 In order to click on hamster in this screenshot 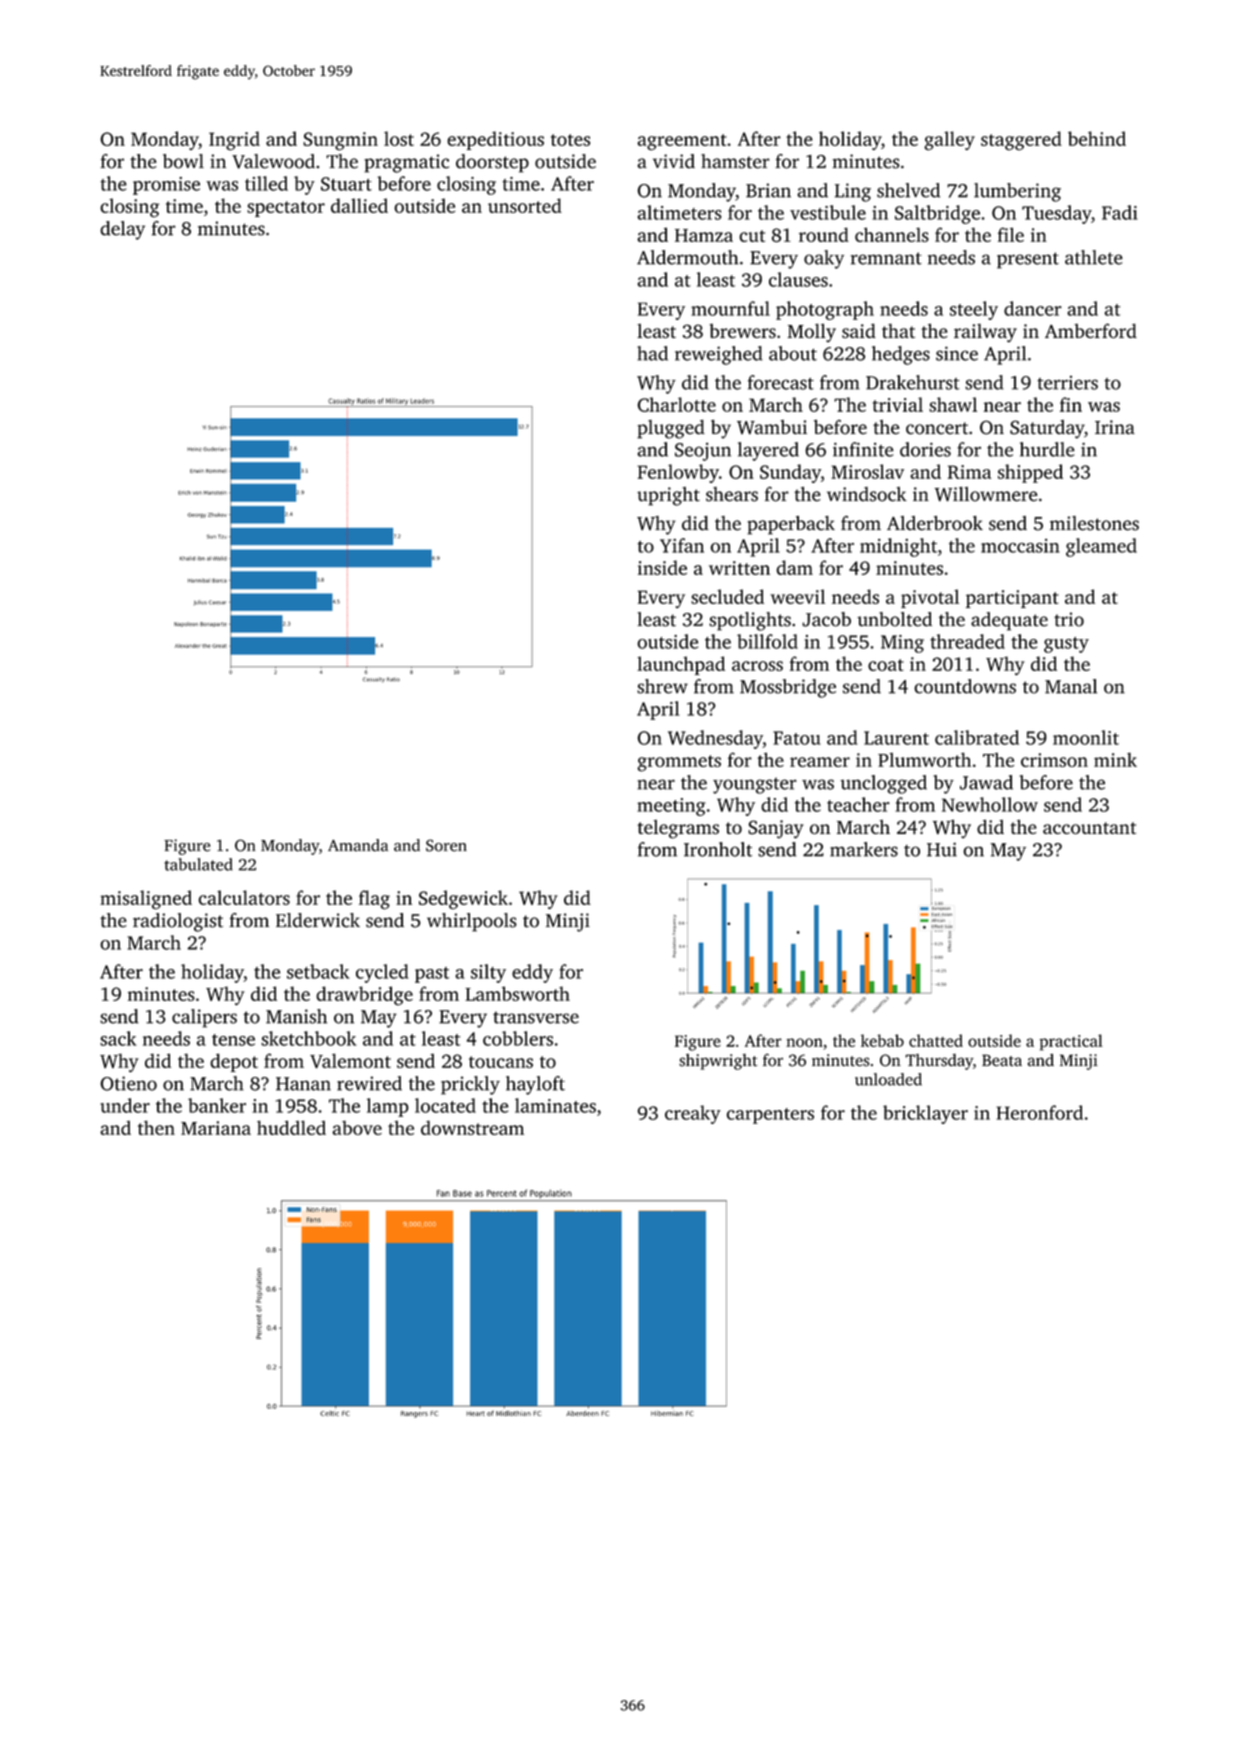, I will do `click(735, 161)`.
